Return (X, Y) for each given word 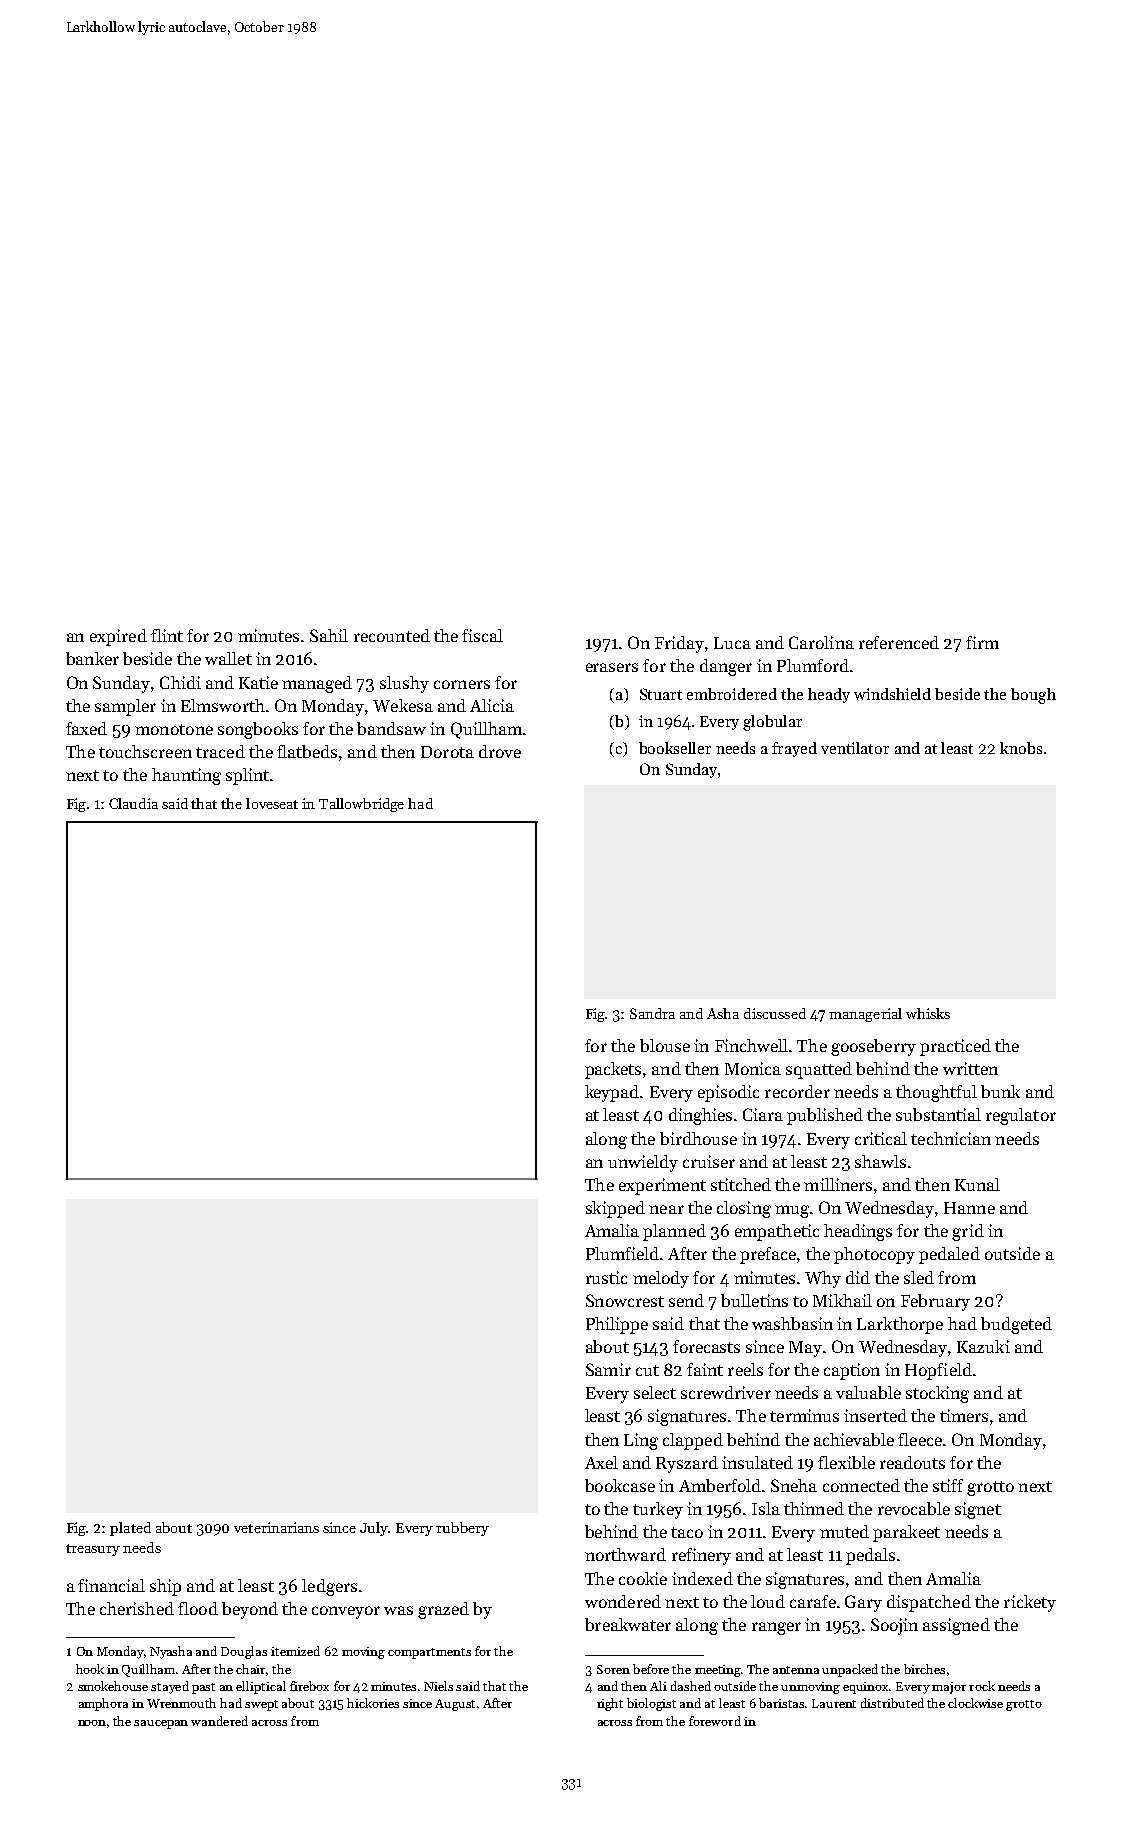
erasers (612, 667)
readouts (912, 1462)
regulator (1021, 1116)
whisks (928, 1013)
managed (317, 684)
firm (982, 642)
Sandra (652, 1013)
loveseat (272, 803)
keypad (612, 1093)
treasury (93, 1550)
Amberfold (720, 1485)
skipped (615, 1209)
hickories (373, 1703)
